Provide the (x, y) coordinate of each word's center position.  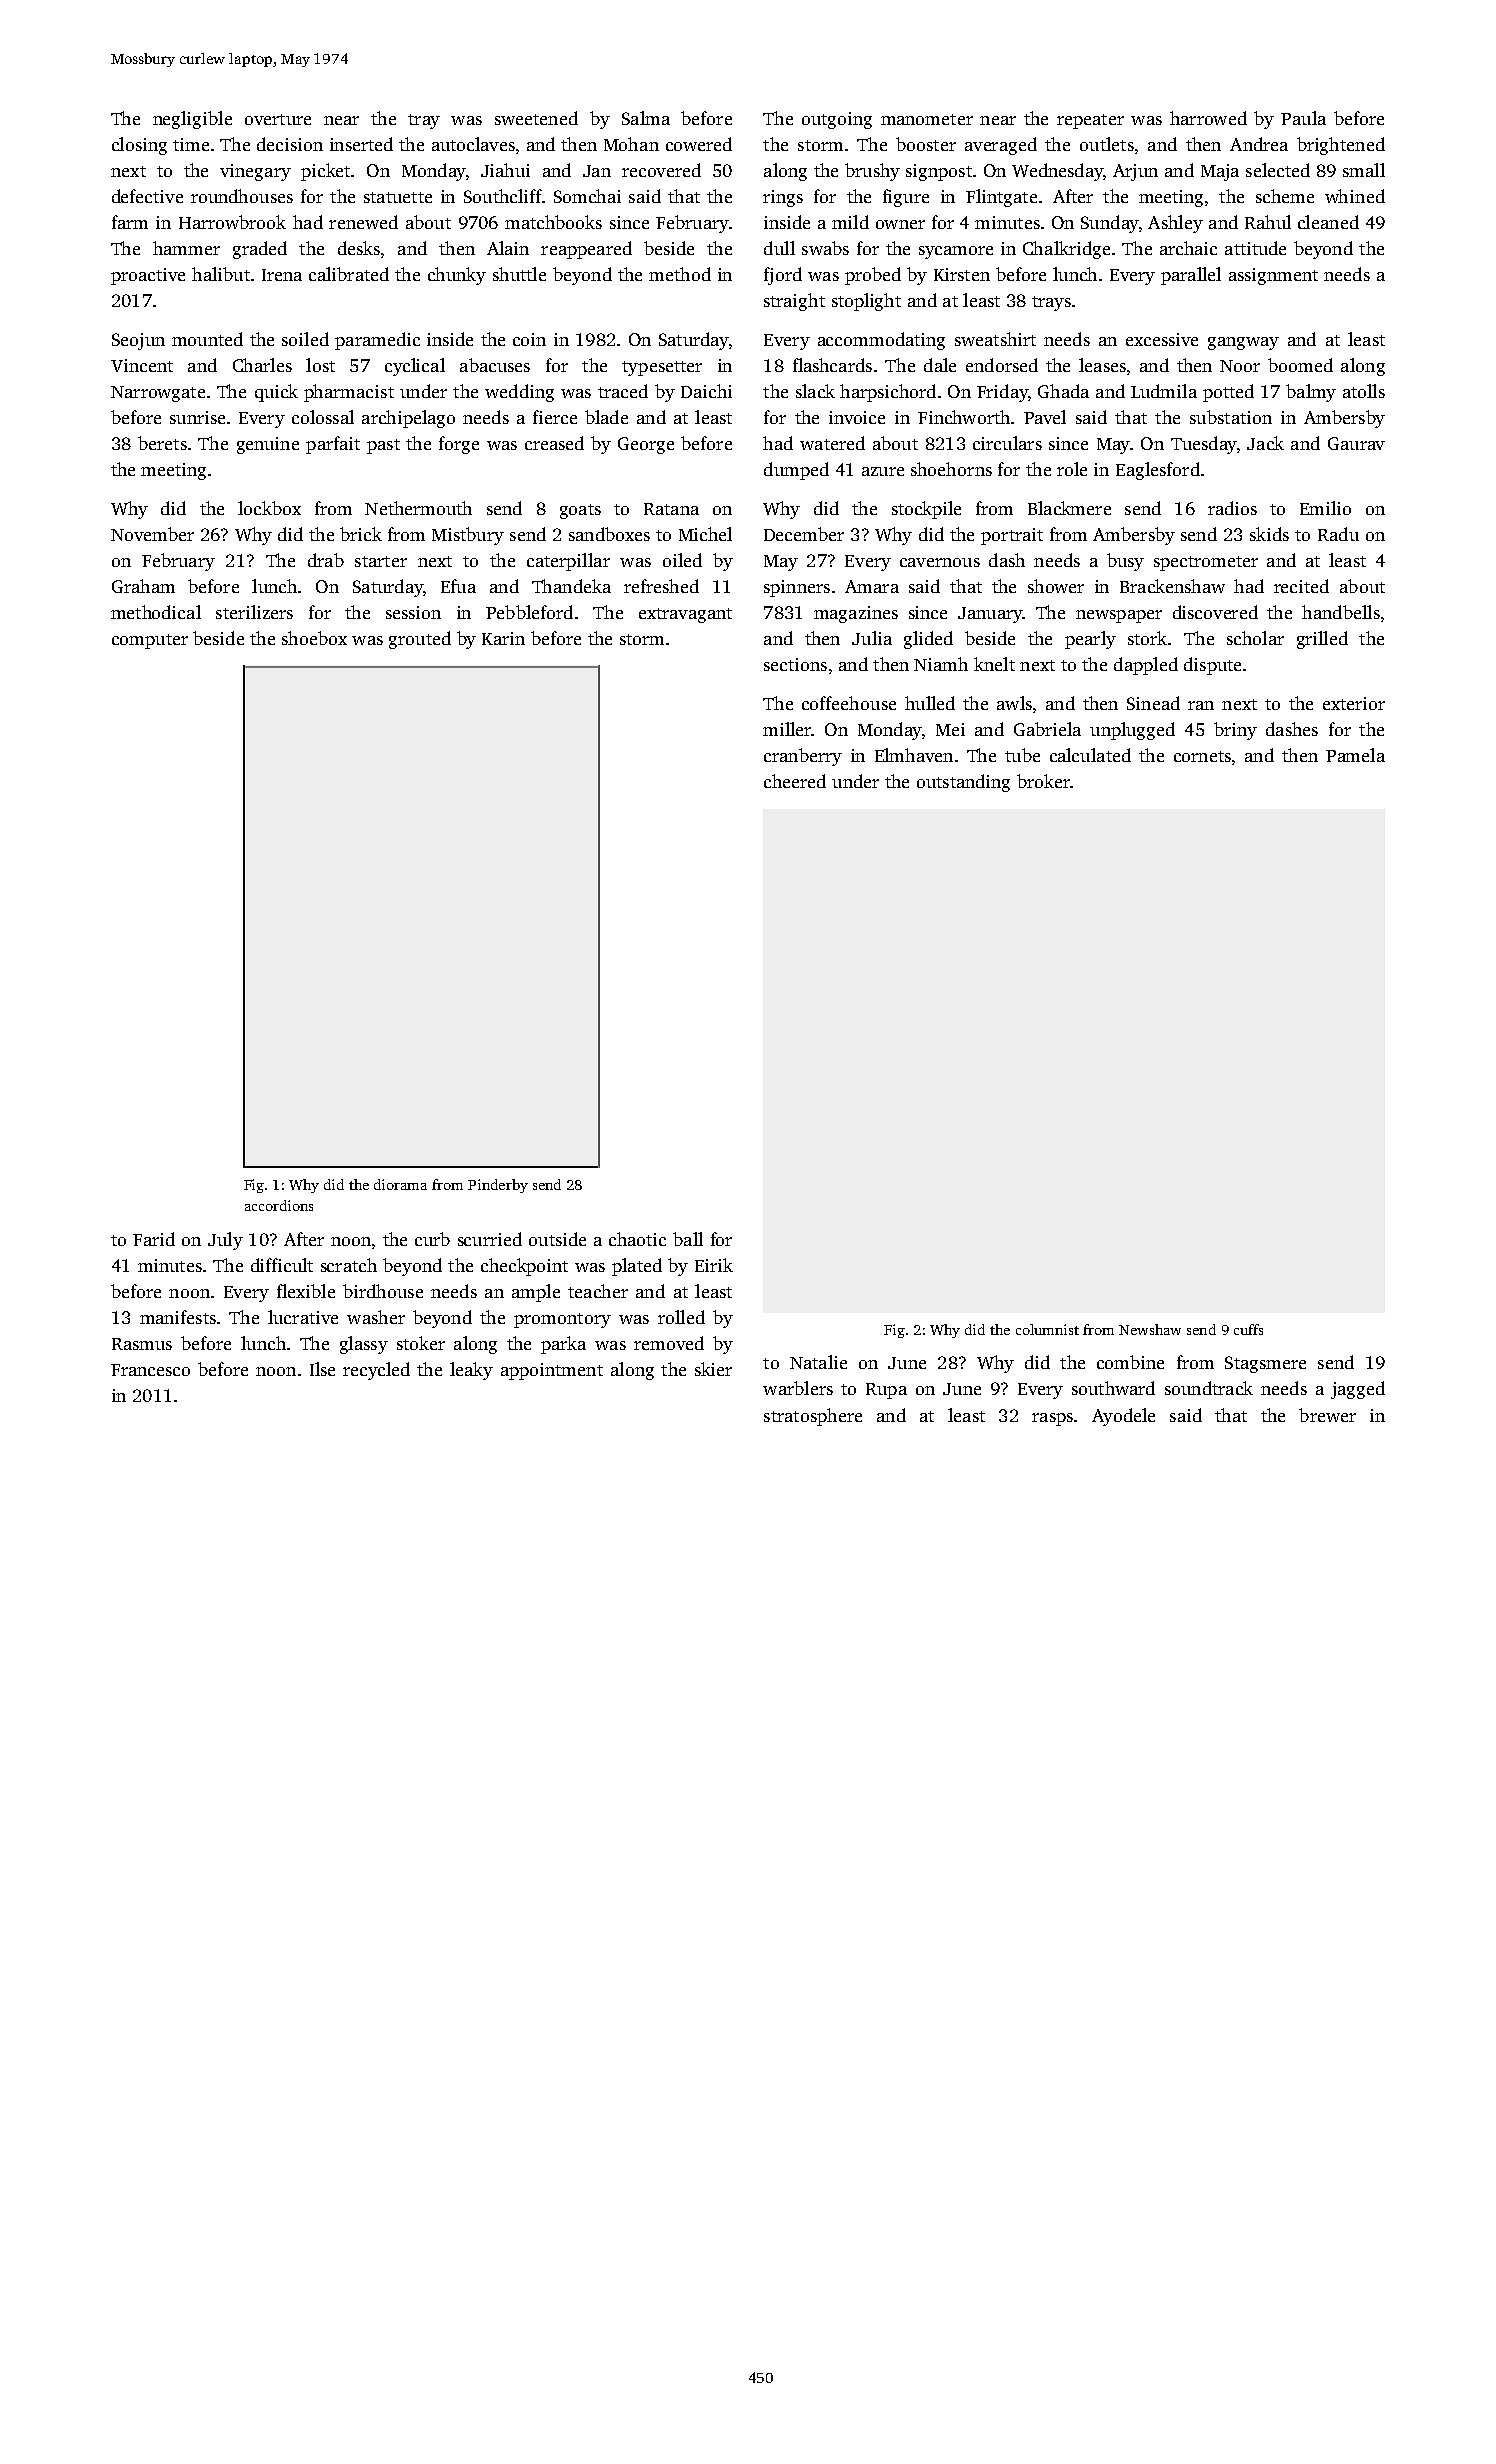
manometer (927, 119)
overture (278, 119)
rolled (681, 1317)
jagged (1358, 1390)
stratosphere (813, 1417)
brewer (1327, 1415)
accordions (279, 1205)
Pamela (1355, 755)
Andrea (1259, 144)
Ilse (322, 1369)
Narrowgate (158, 394)
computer (150, 641)
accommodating (881, 341)
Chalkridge (1066, 250)
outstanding (963, 783)
